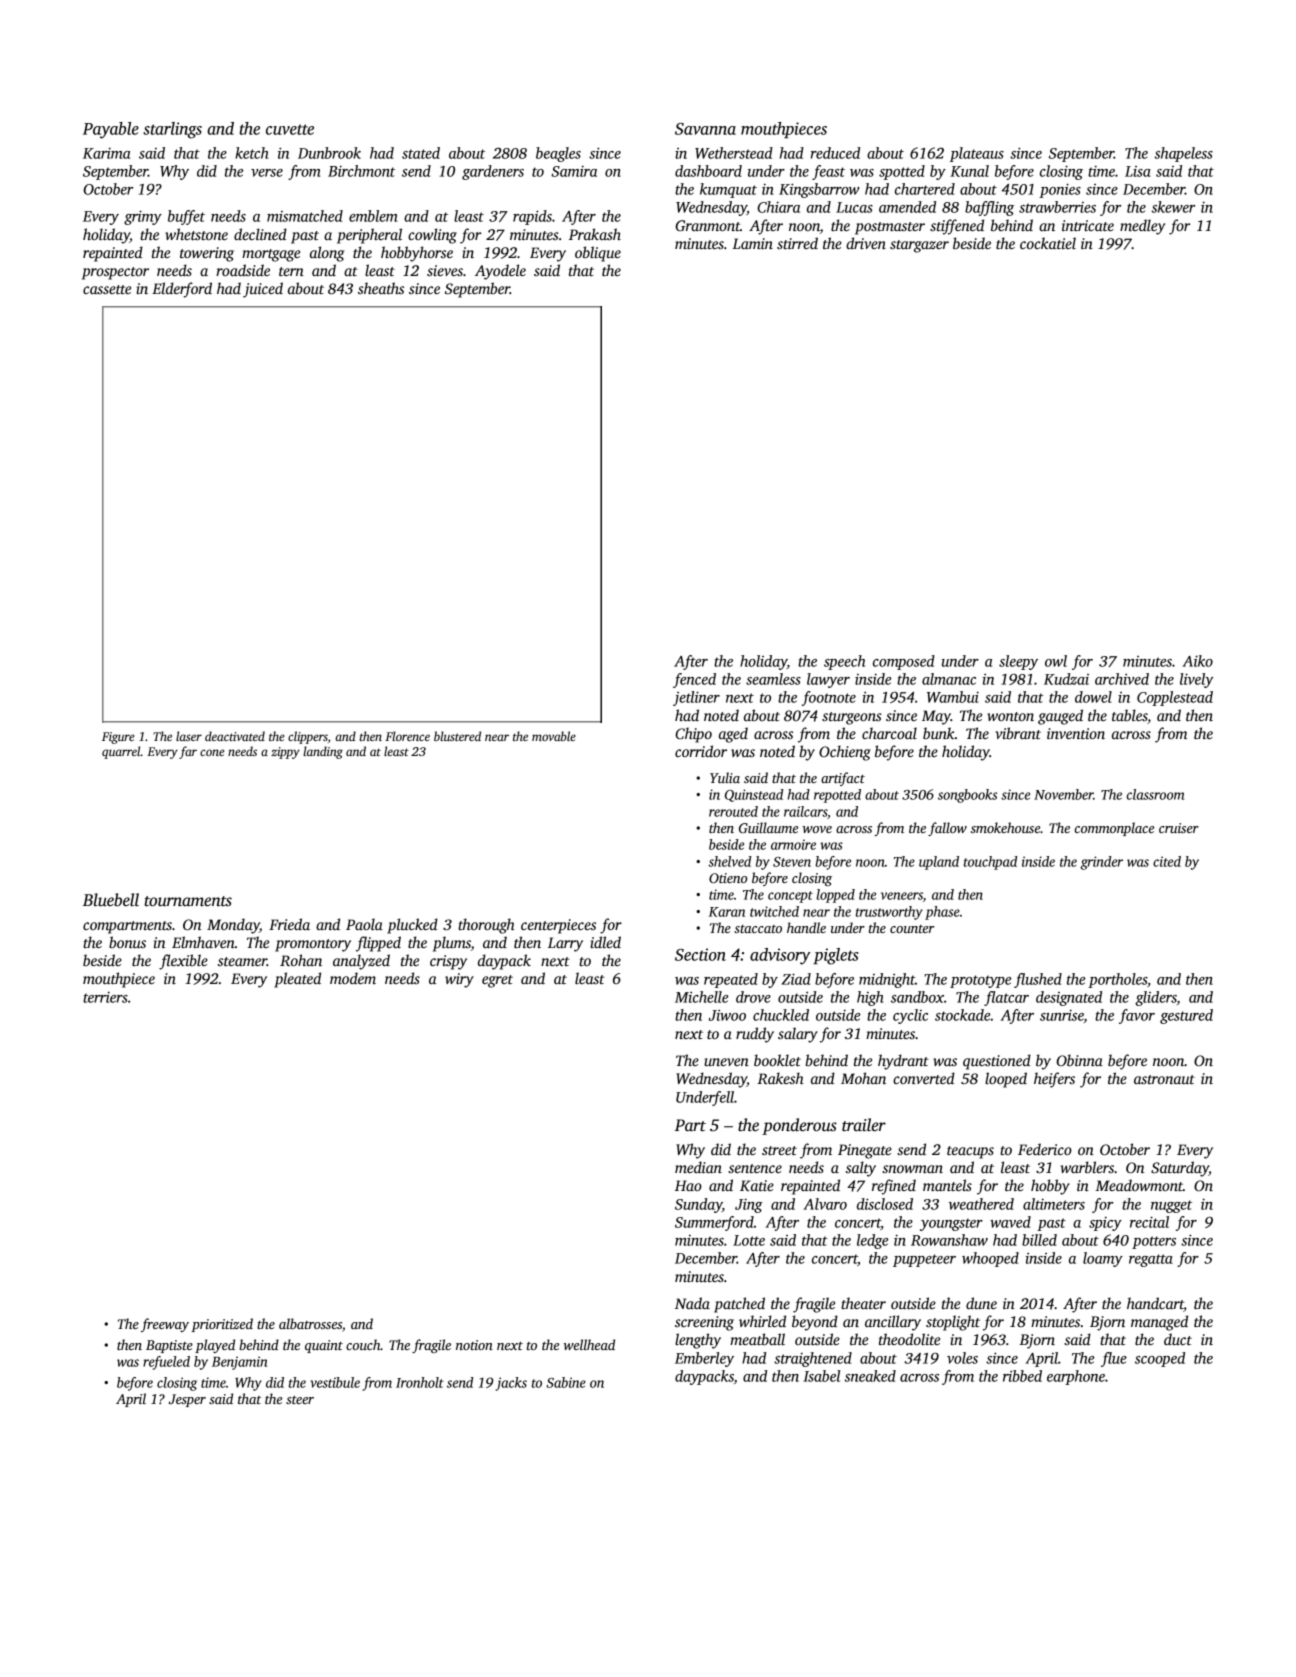 Image resolution: width=1296 pixels, height=1677 pixels. What do you see at coordinates (1184, 154) in the document?
I see `shapeless` at bounding box center [1184, 154].
